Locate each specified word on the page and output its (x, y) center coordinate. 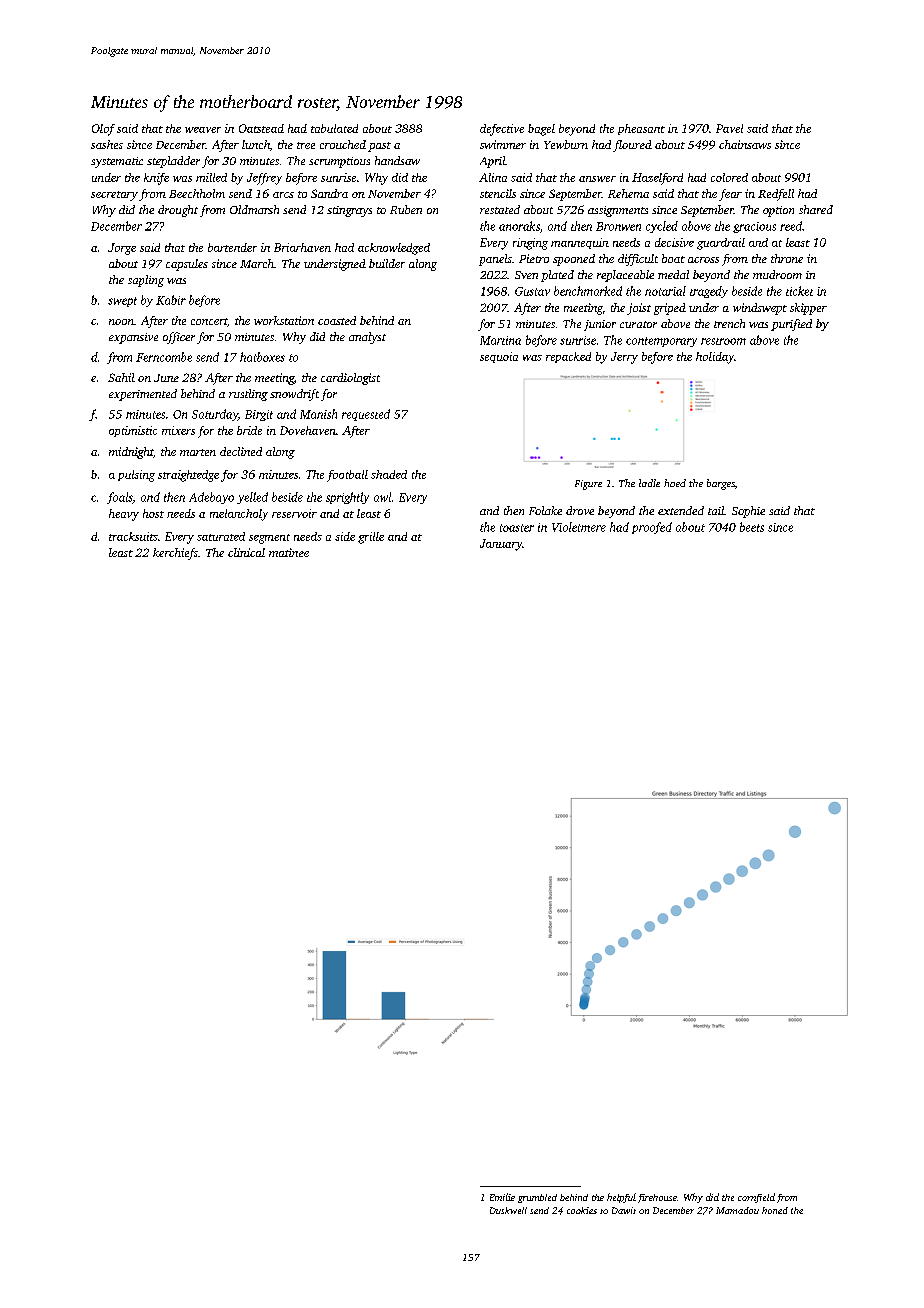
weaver (203, 130)
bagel (541, 130)
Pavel (729, 128)
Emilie (502, 1197)
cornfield (756, 1198)
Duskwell (508, 1210)
